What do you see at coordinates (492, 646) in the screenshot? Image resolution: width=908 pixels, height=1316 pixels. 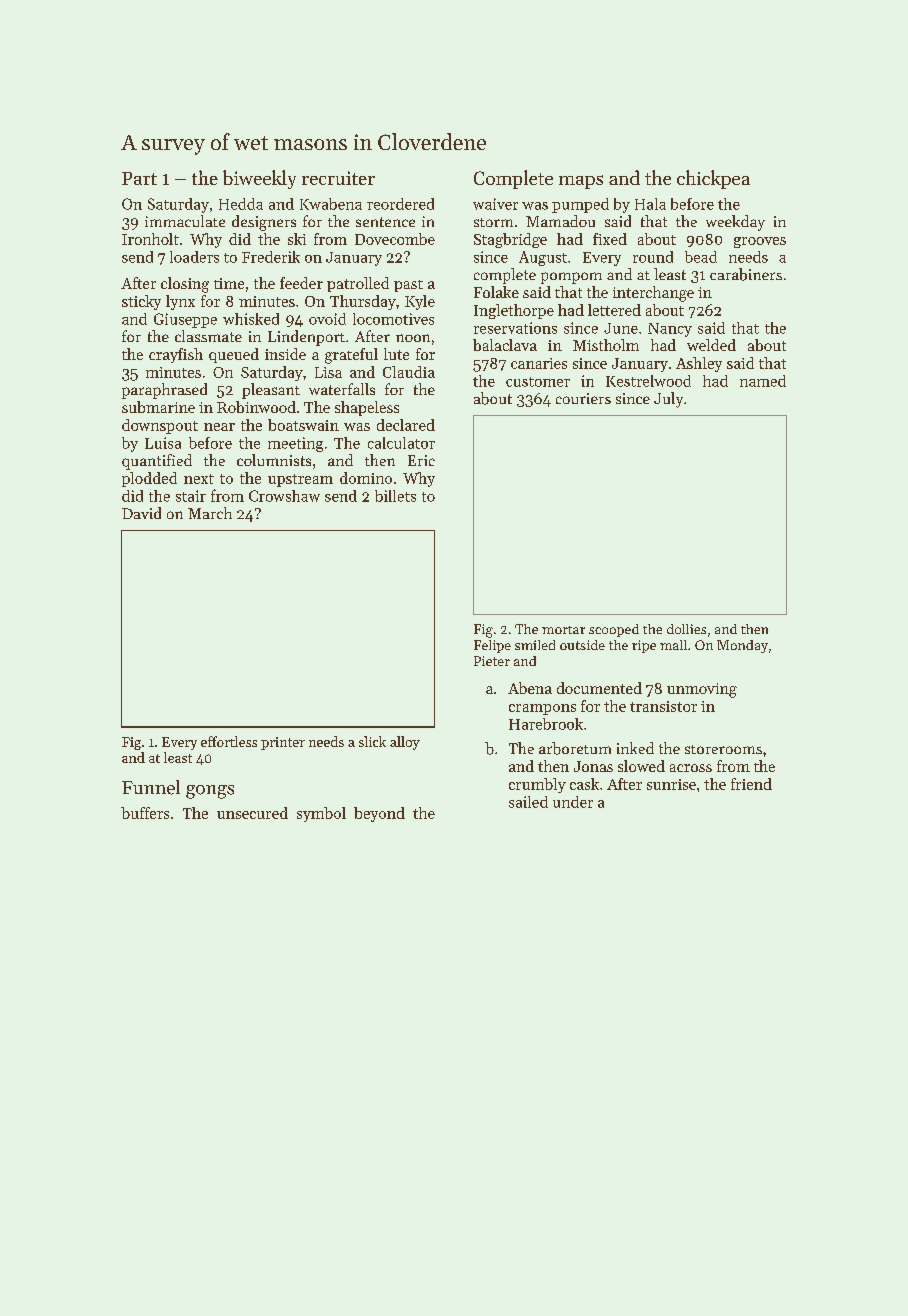 I see `Felipe` at bounding box center [492, 646].
